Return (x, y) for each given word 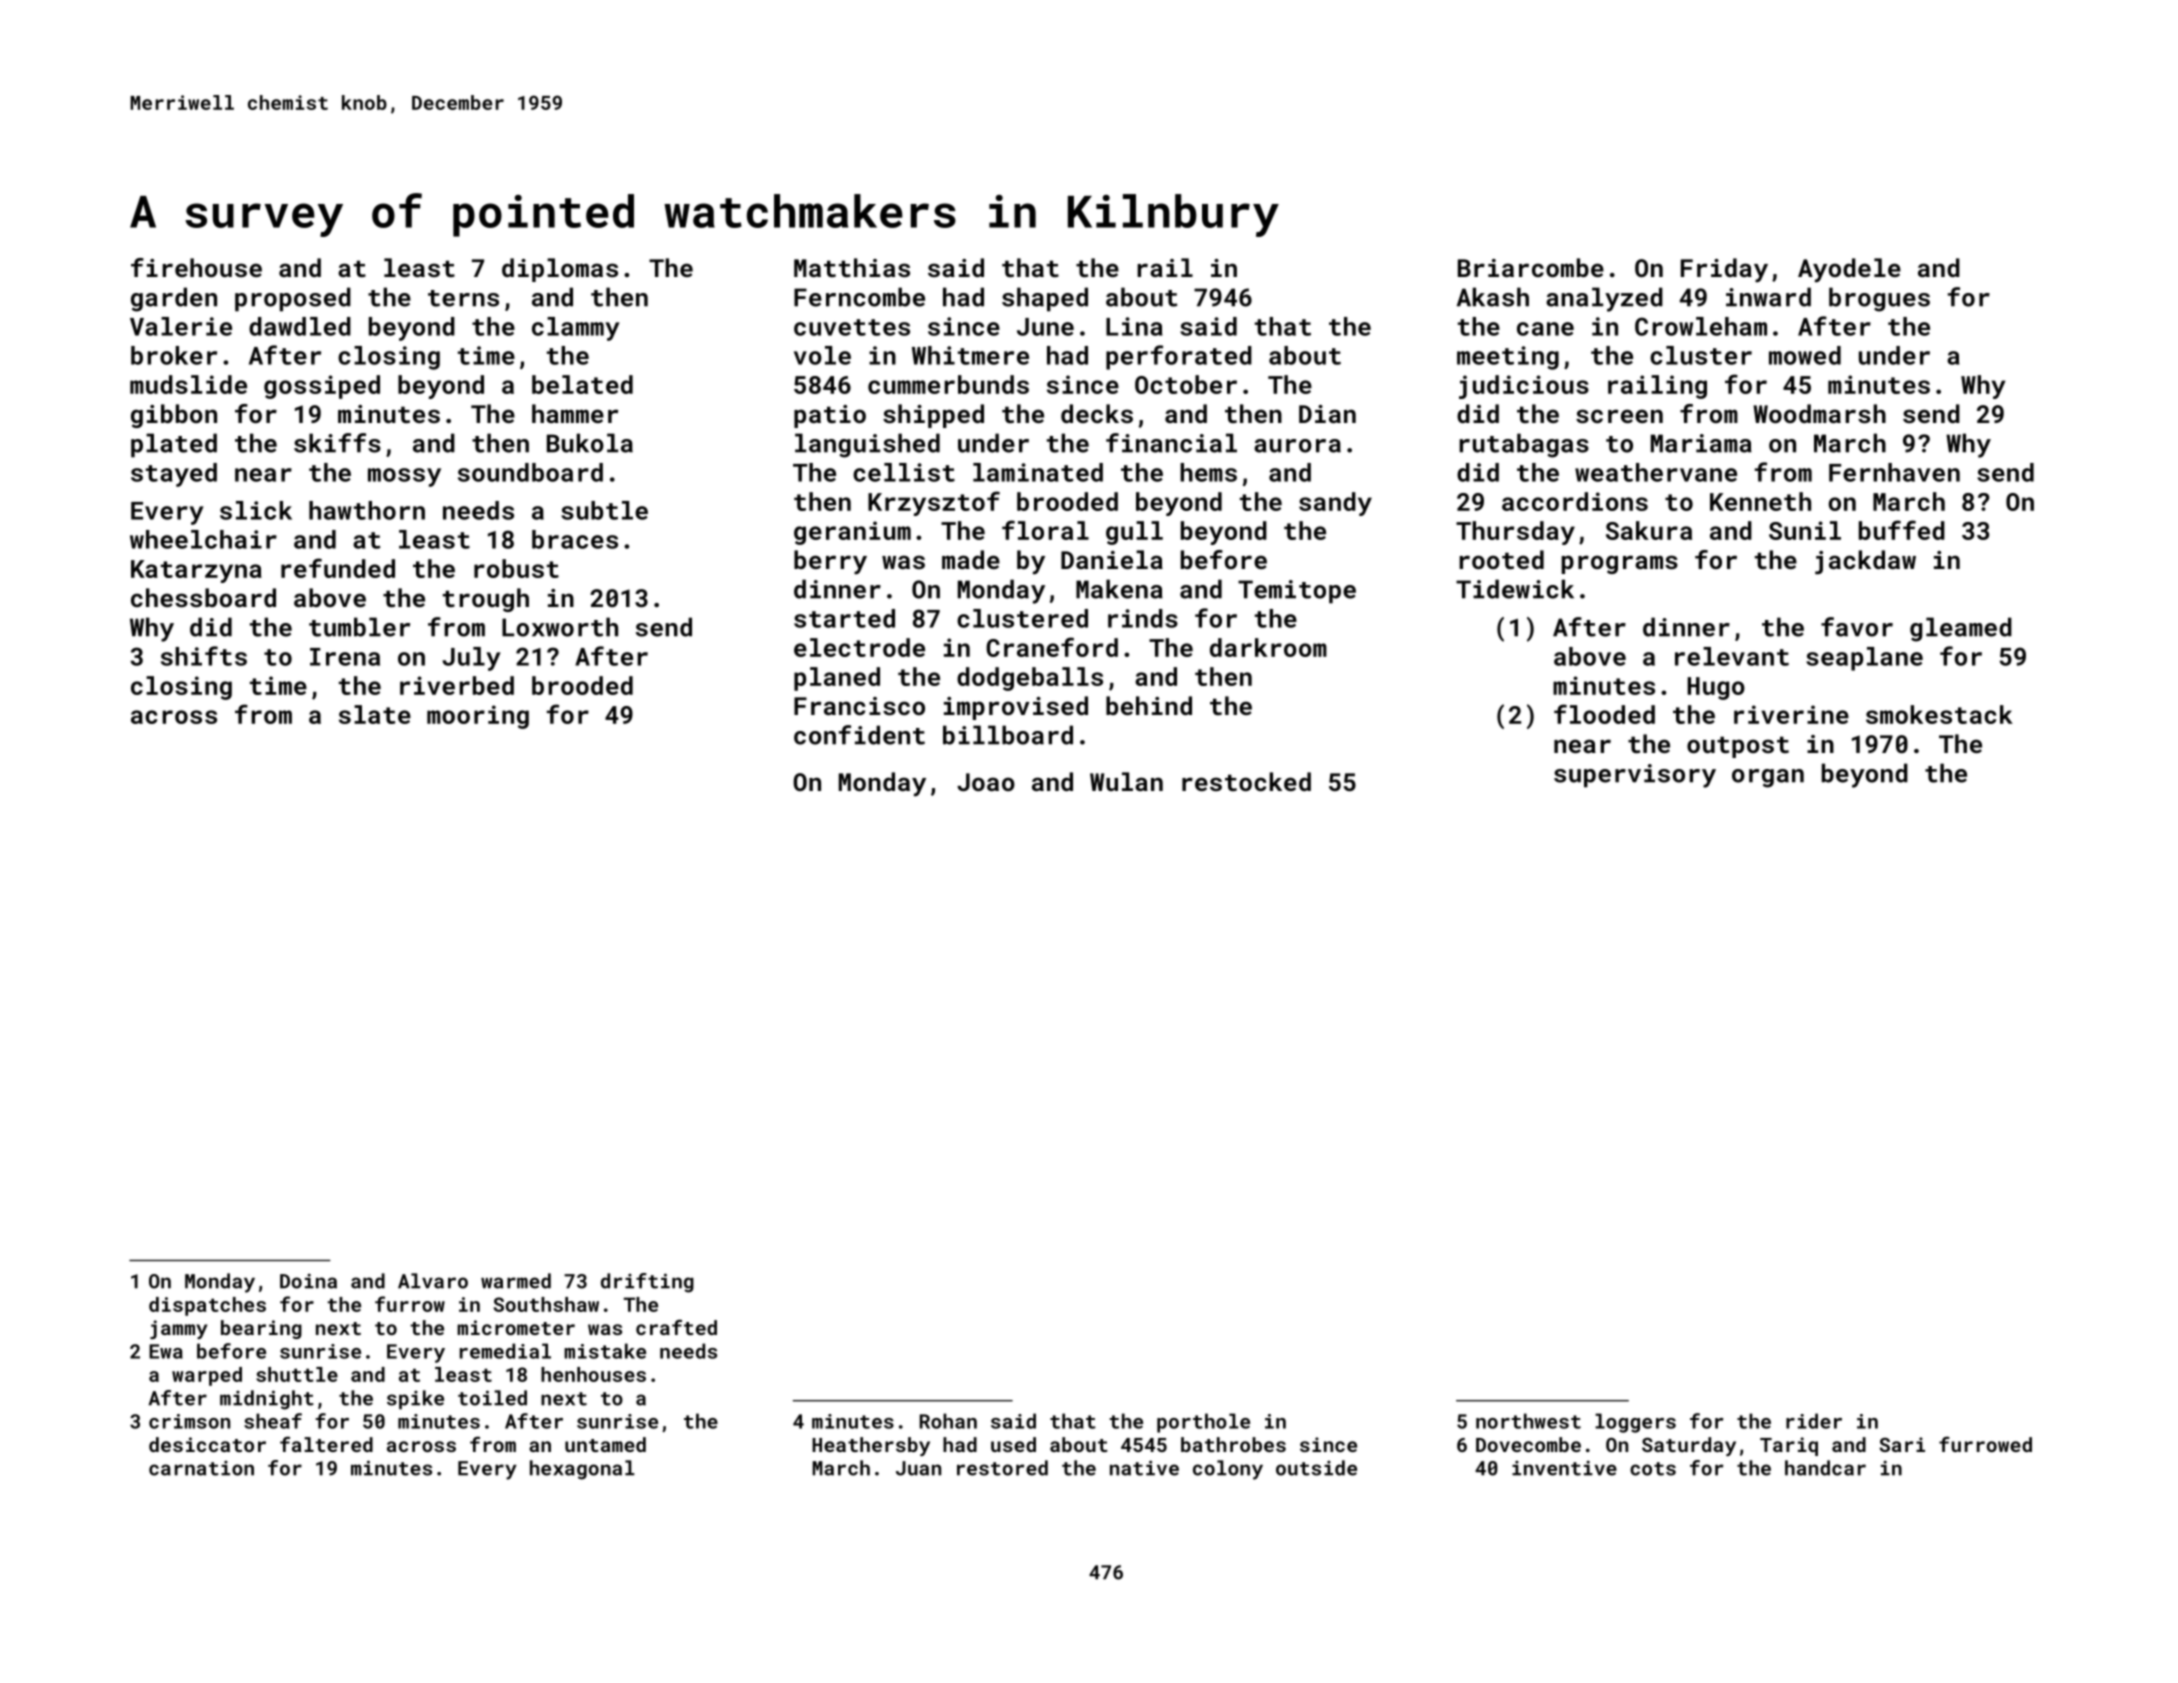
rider (1814, 1421)
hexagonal (582, 1470)
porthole (1203, 1423)
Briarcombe (1531, 267)
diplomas (560, 270)
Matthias (852, 267)
